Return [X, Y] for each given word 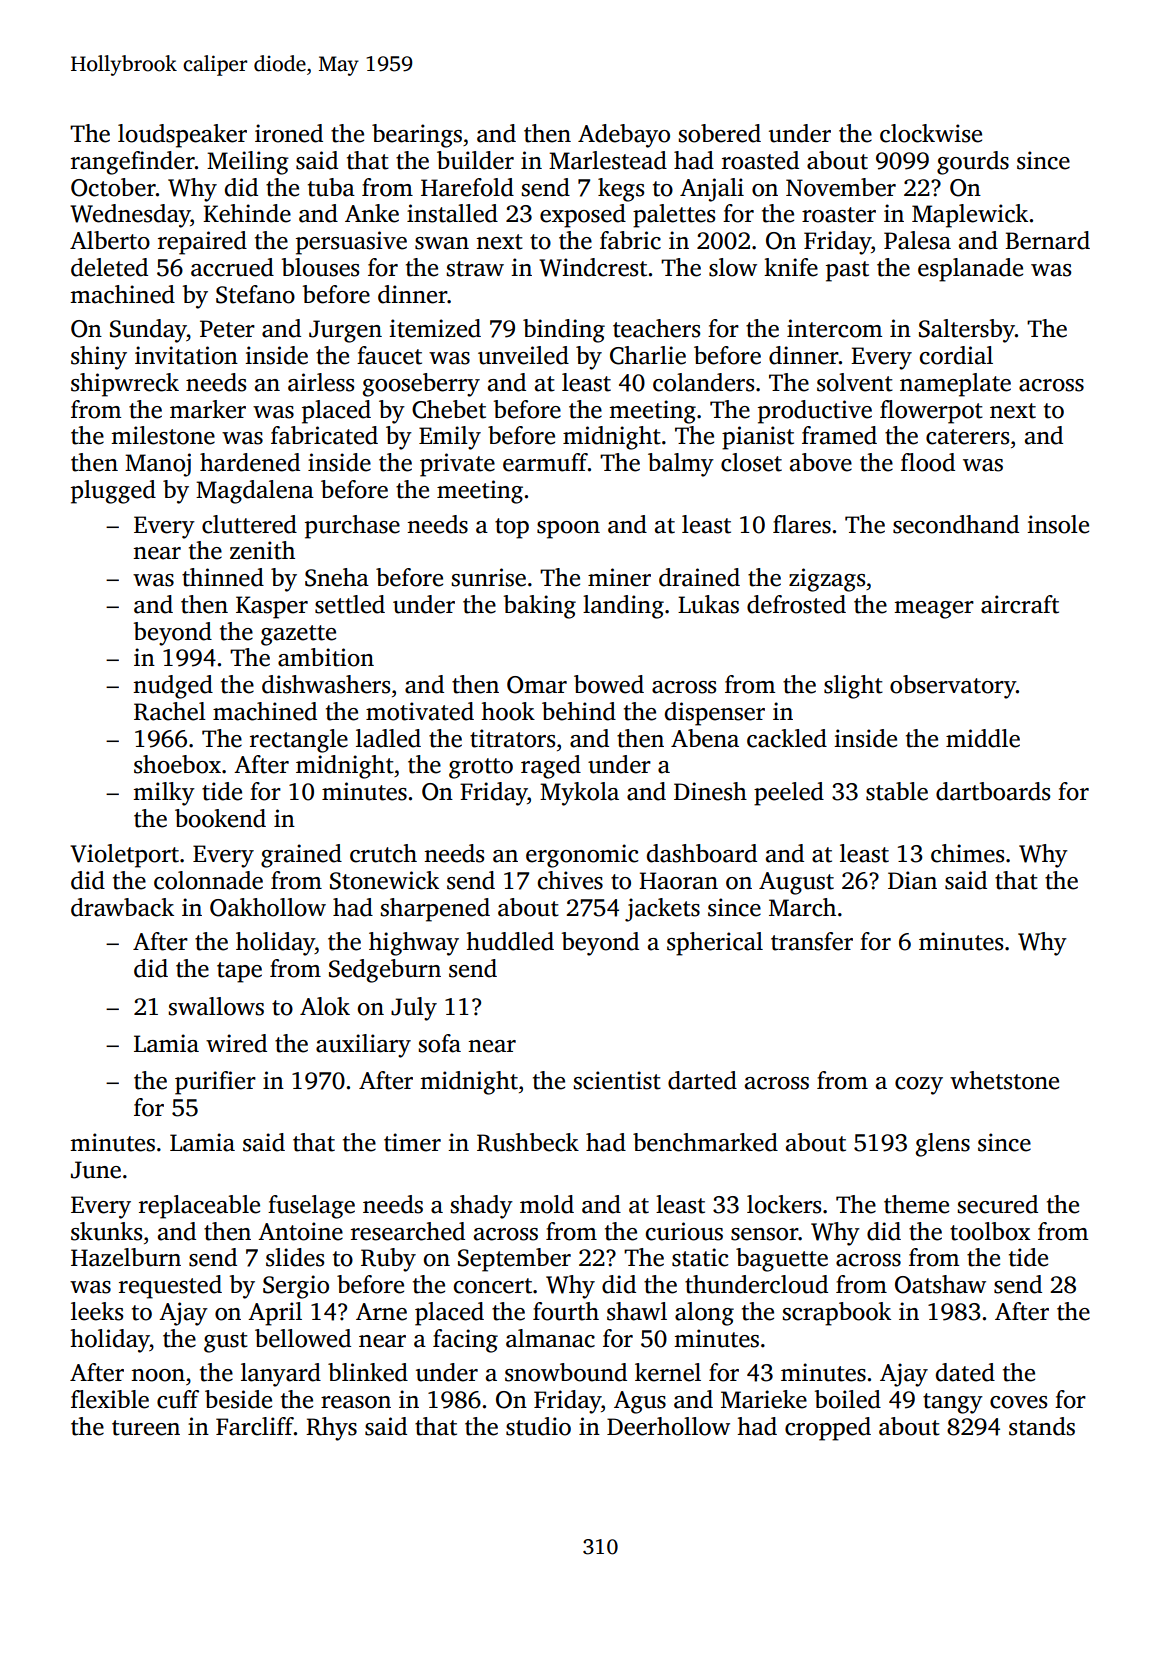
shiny [99, 358]
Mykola [579, 794]
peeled [789, 794]
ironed [289, 133]
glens [943, 1145]
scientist [617, 1080]
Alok [325, 1006]
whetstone [1004, 1080]
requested [170, 1287]
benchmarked [705, 1142]
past [847, 271]
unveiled [523, 355]
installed [452, 213]
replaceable [199, 1207]
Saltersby [967, 331]
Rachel [170, 711]
